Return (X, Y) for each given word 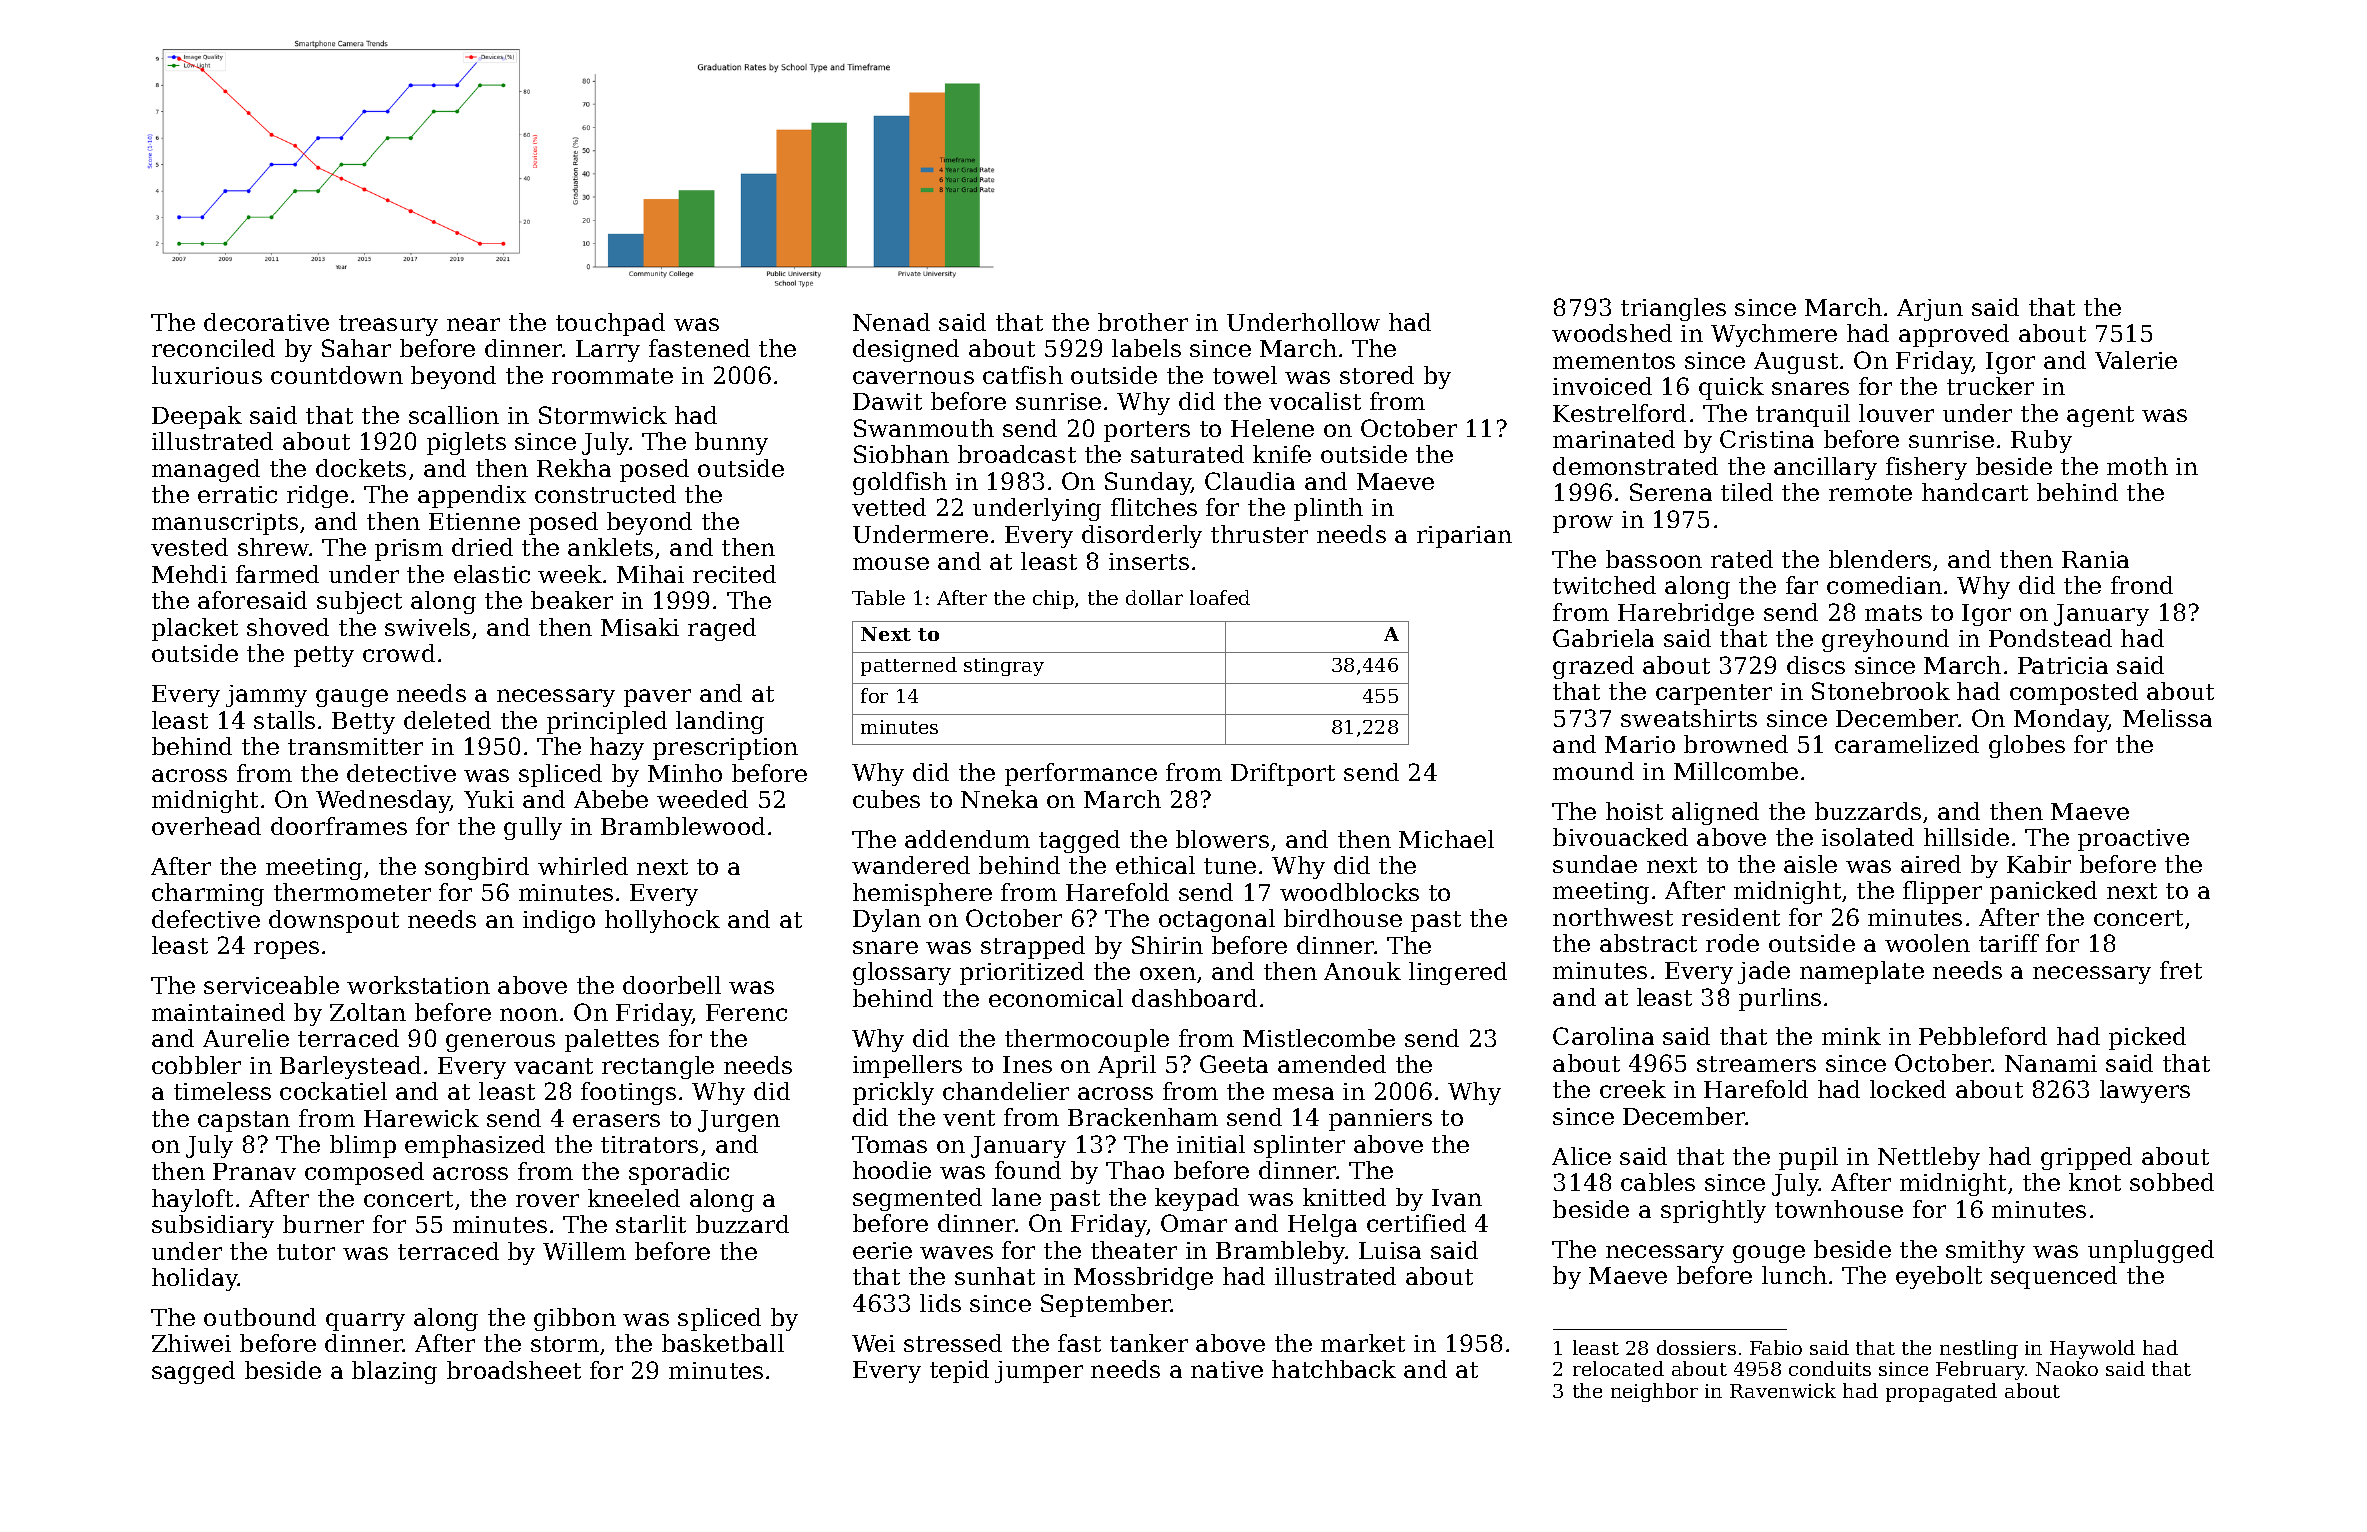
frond (2142, 585)
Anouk (1362, 971)
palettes (612, 1040)
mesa (1303, 1093)
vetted (889, 507)
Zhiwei (191, 1343)
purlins (1780, 999)
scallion (454, 415)
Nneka (999, 799)
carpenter (1714, 694)
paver (657, 698)
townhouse (1839, 1209)
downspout (334, 921)
